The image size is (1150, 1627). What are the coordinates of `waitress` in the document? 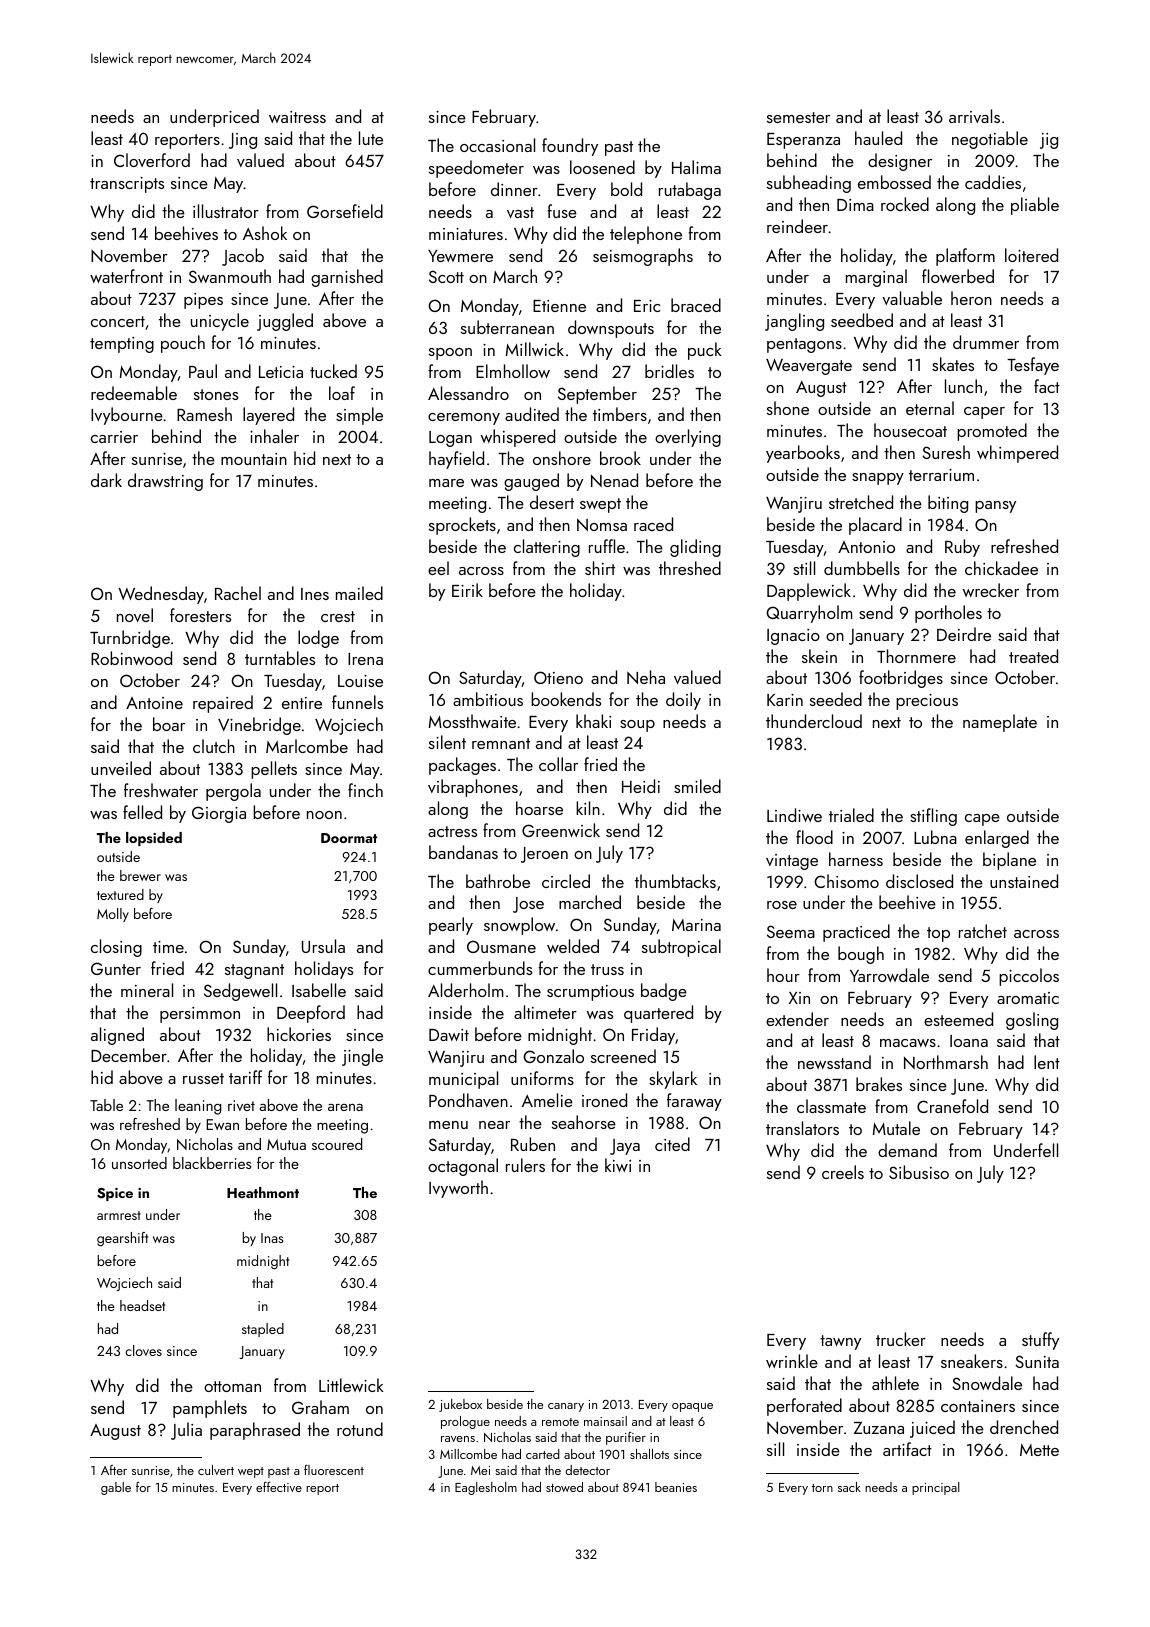 It's located at (297, 117).
